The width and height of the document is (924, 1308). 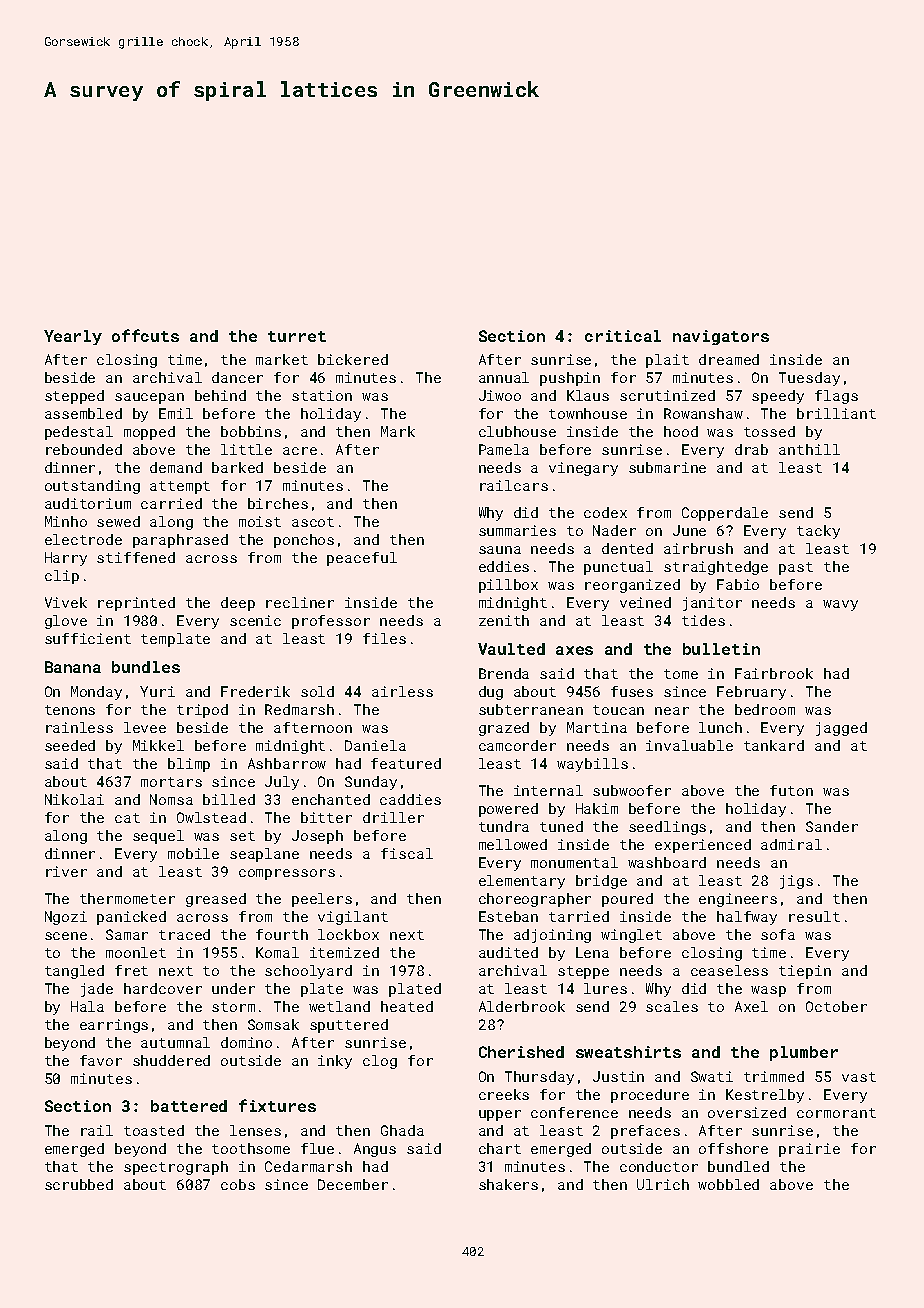 I want to click on bobbins, so click(x=251, y=431).
